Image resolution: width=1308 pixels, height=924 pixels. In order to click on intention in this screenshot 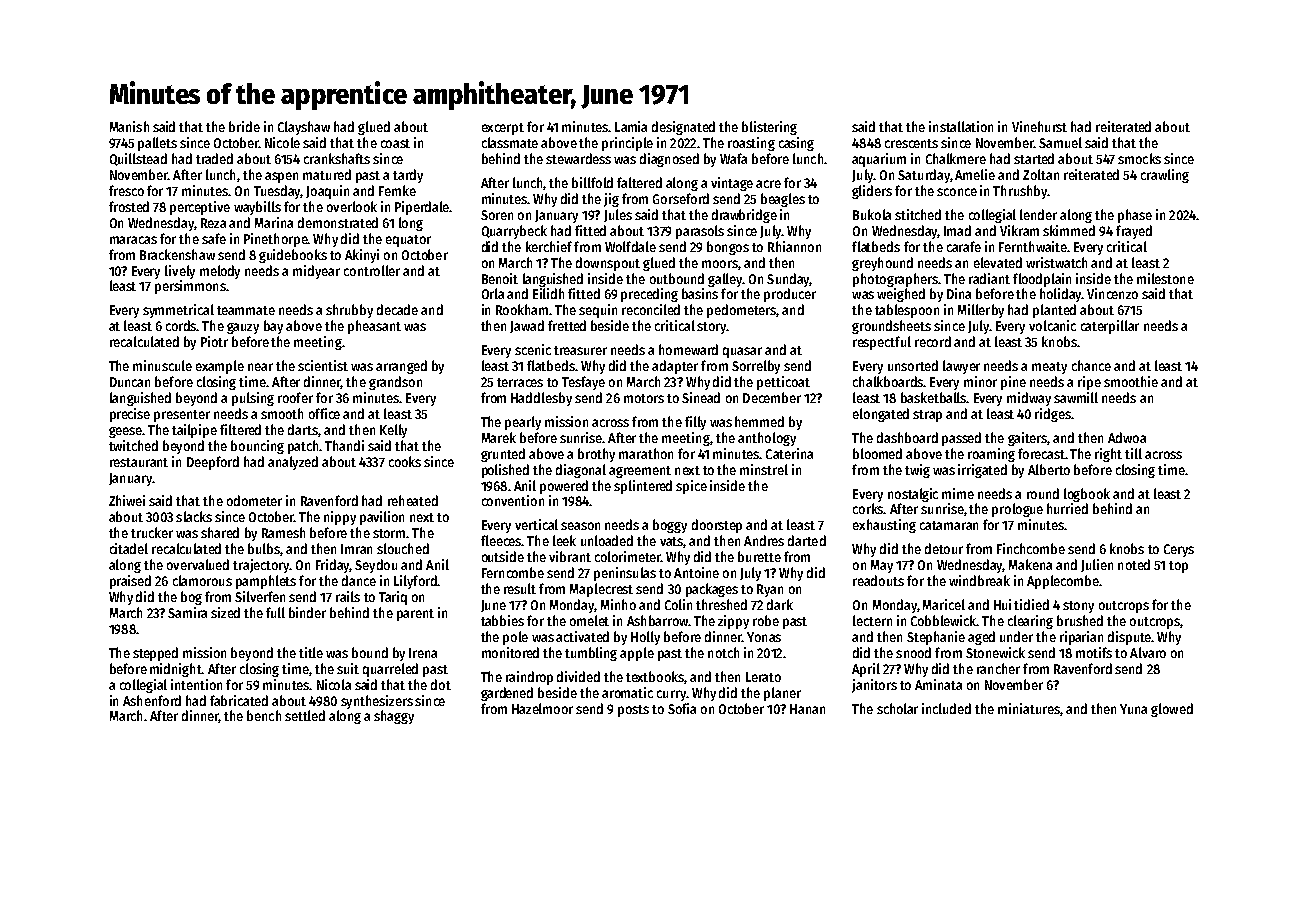, I will do `click(196, 684)`.
